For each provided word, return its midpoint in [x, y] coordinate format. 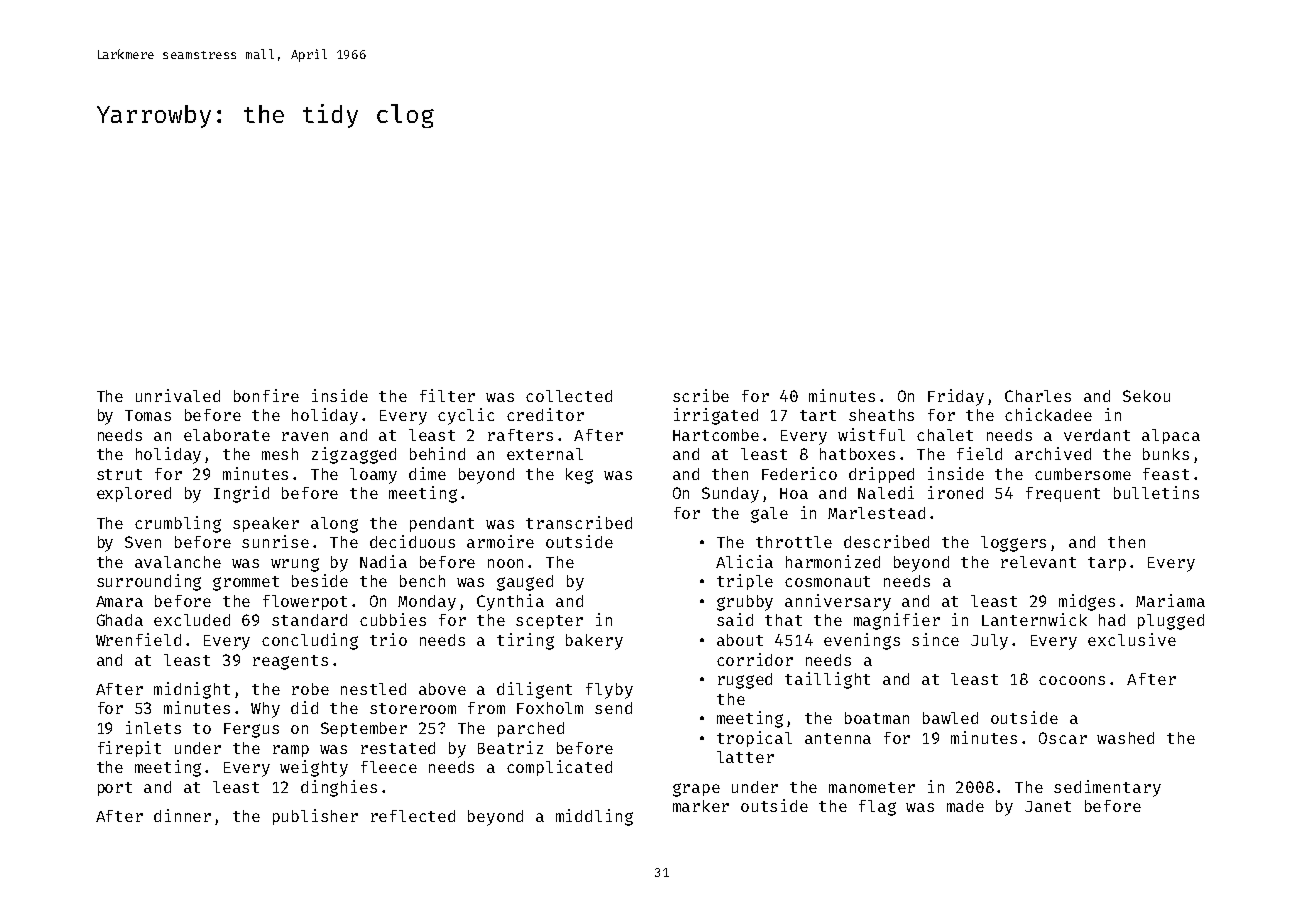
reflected [413, 816]
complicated [559, 768]
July [989, 642]
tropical [754, 739]
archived [1053, 453]
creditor [545, 414]
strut [119, 474]
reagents [290, 662]
